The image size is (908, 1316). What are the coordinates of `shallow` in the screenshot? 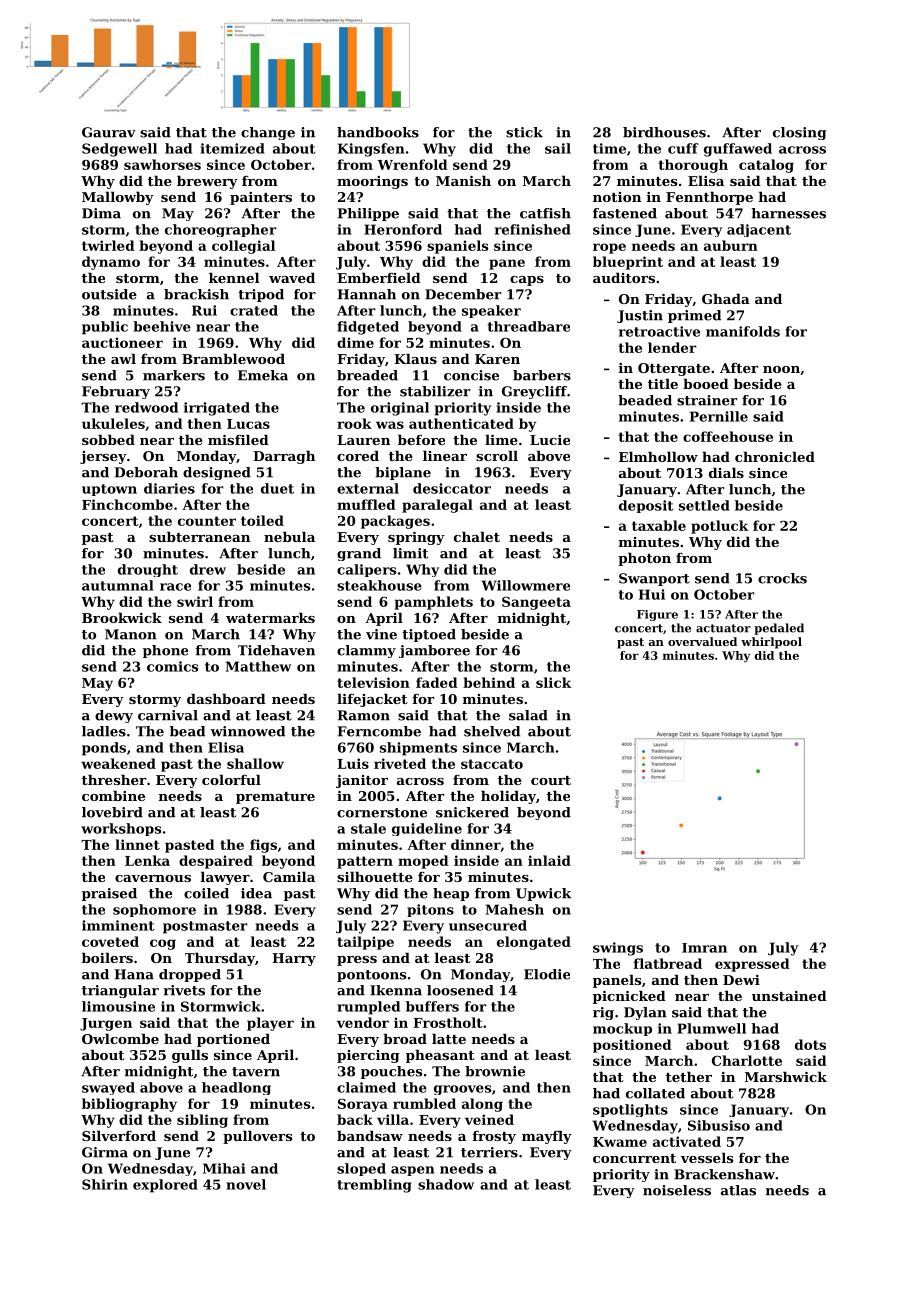 It's located at (255, 763).
